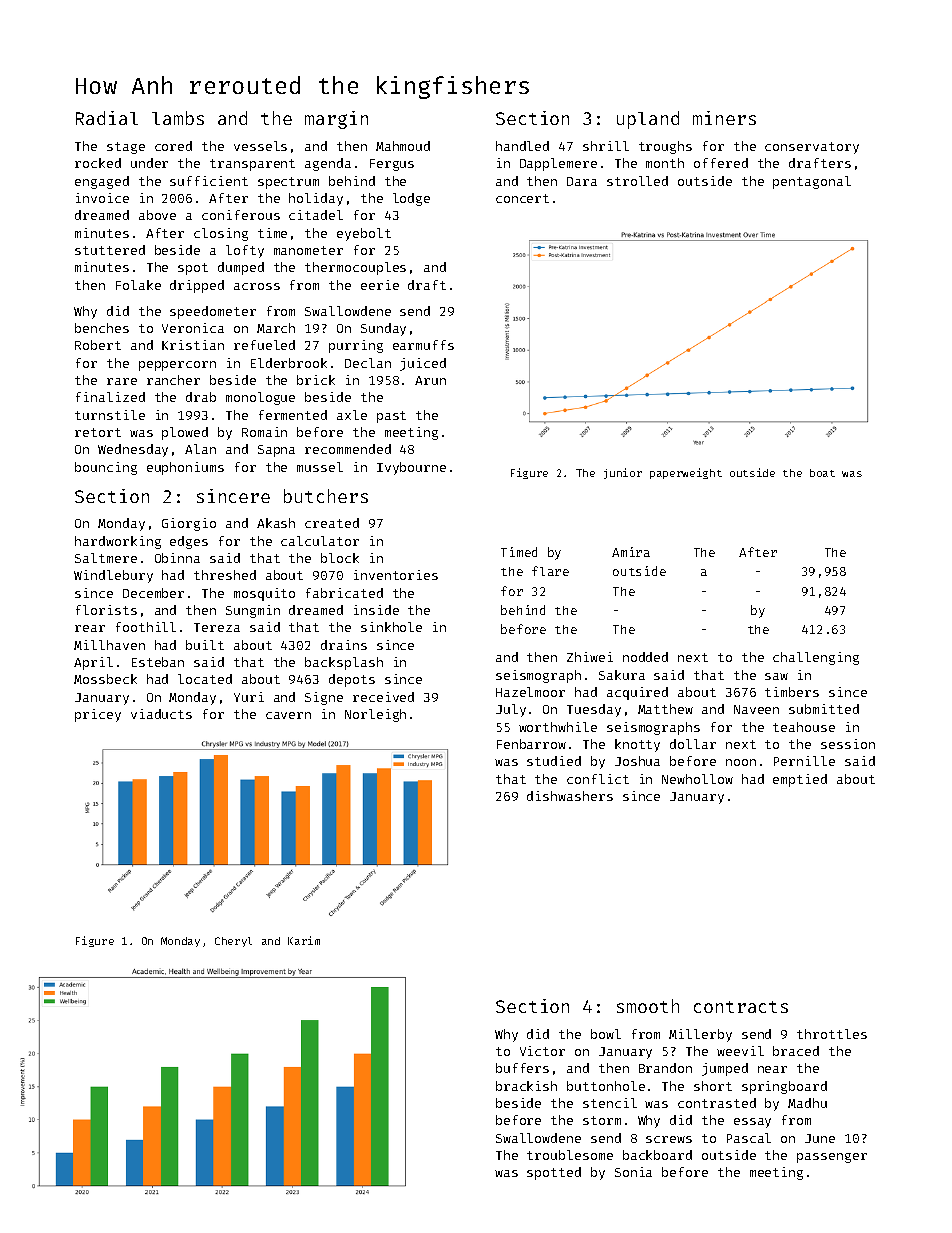  I want to click on handled, so click(522, 146).
